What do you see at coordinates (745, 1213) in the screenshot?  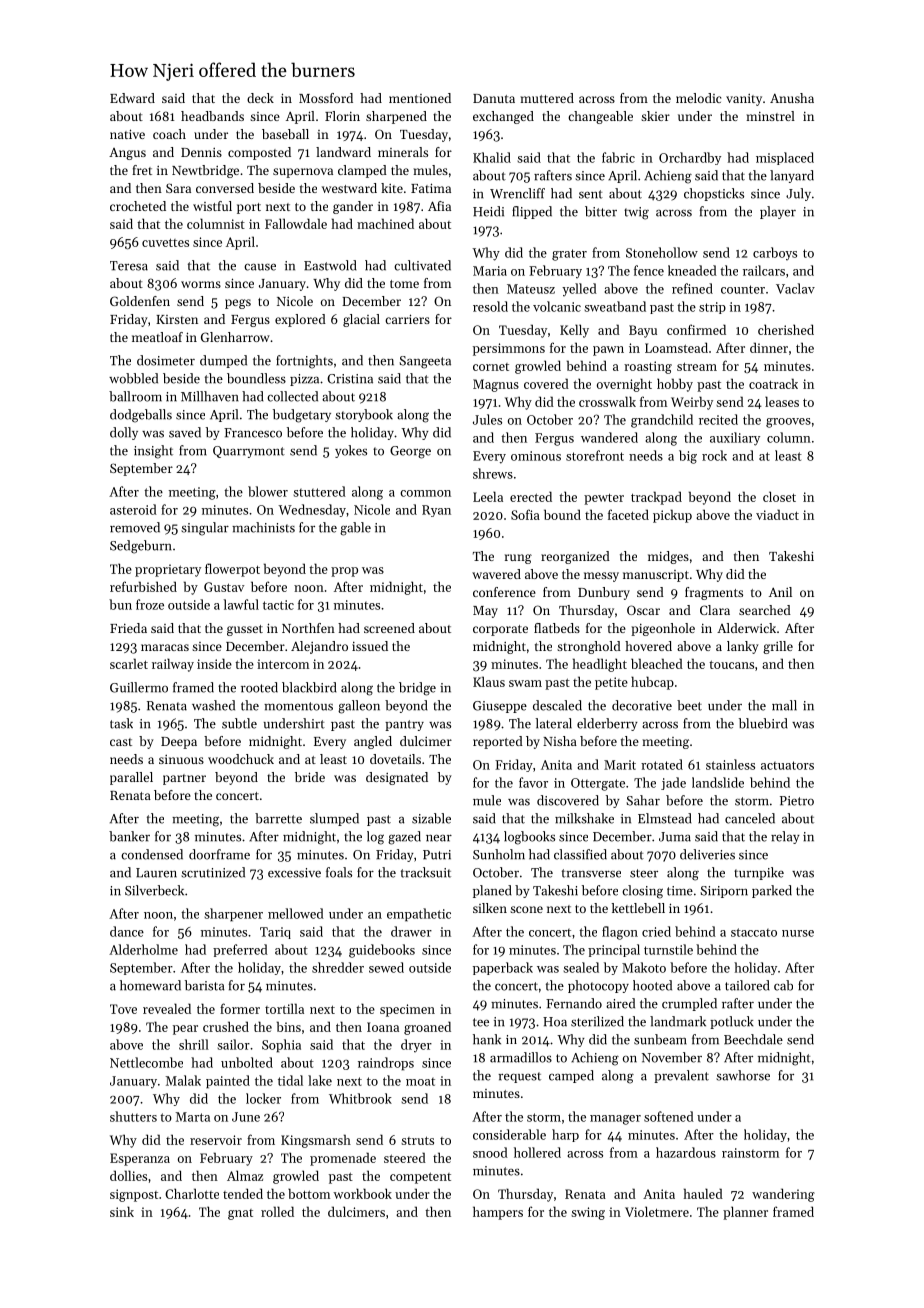 I see `planner` at bounding box center [745, 1213].
